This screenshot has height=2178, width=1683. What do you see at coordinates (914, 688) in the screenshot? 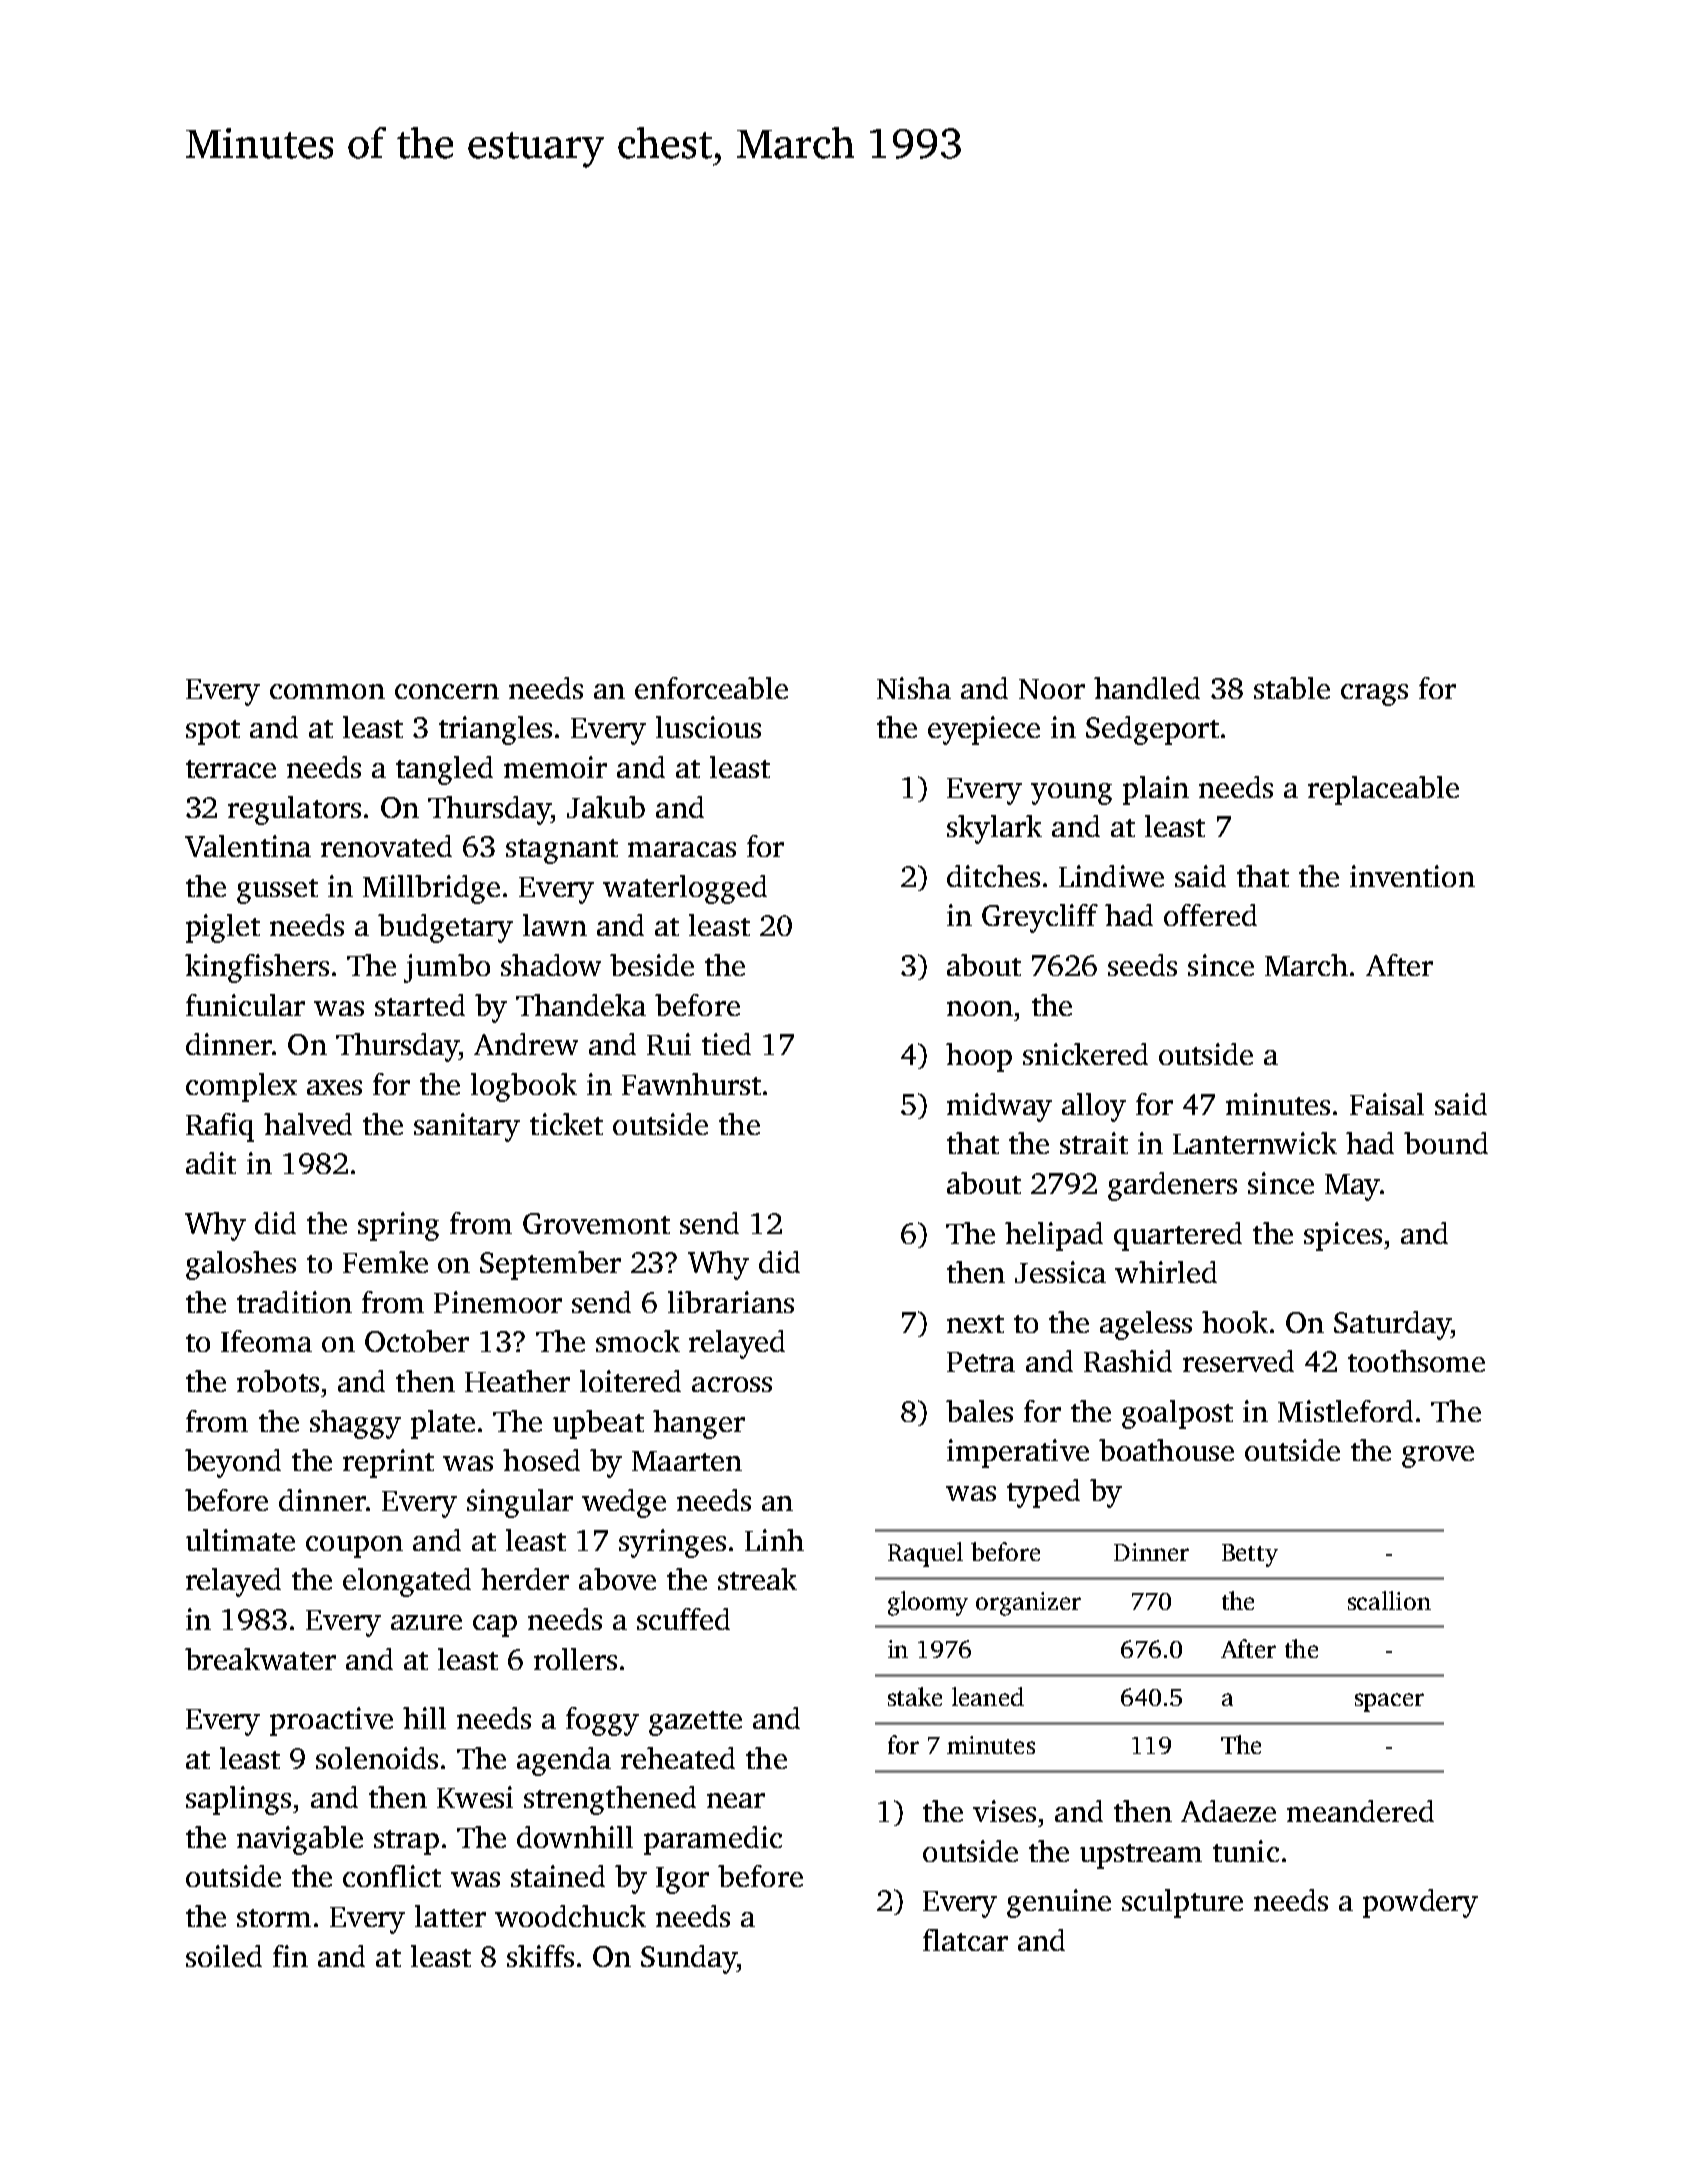
I see `Nisha` at bounding box center [914, 688].
